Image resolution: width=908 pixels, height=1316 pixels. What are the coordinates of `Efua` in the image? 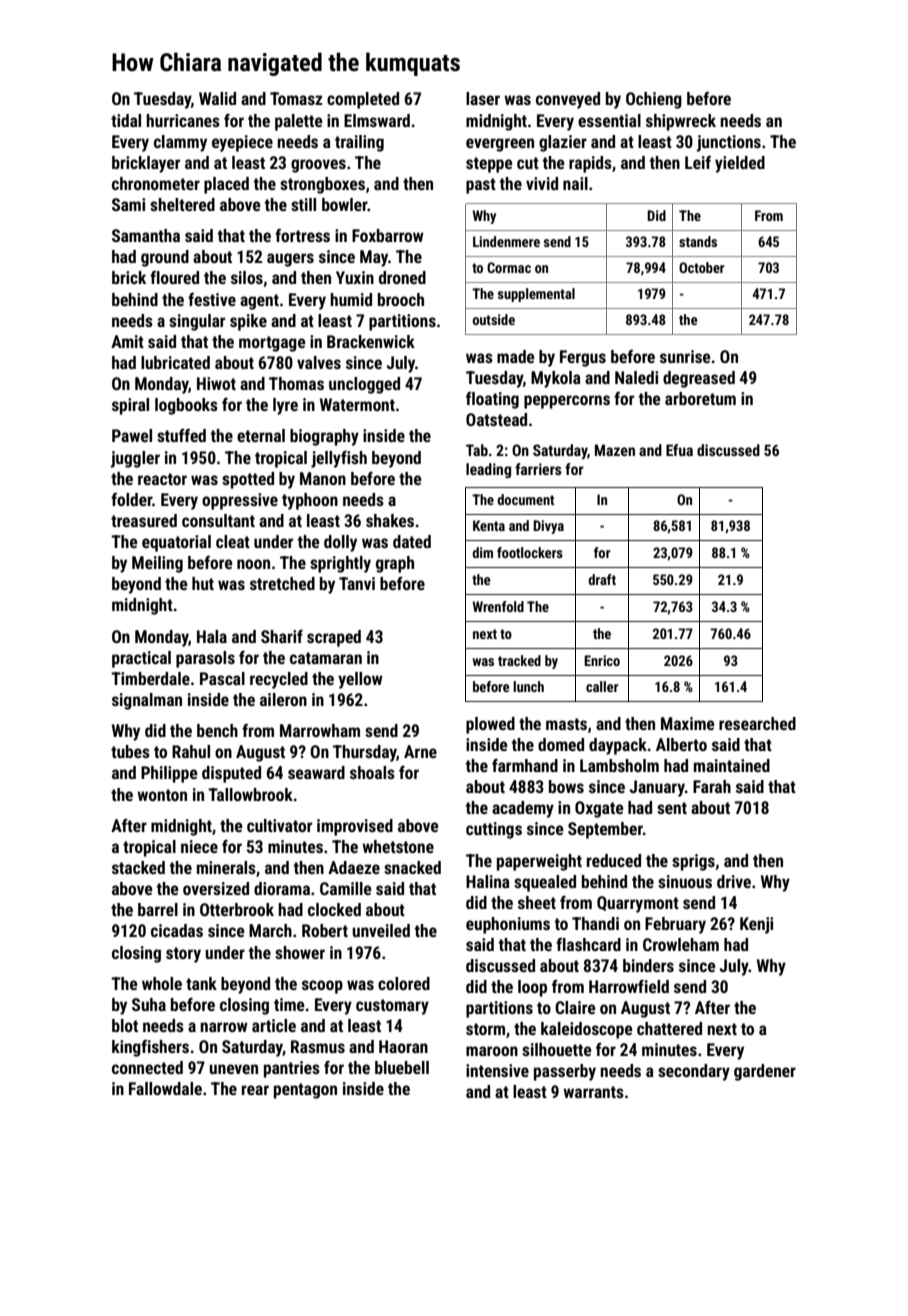 It's located at (679, 450).
